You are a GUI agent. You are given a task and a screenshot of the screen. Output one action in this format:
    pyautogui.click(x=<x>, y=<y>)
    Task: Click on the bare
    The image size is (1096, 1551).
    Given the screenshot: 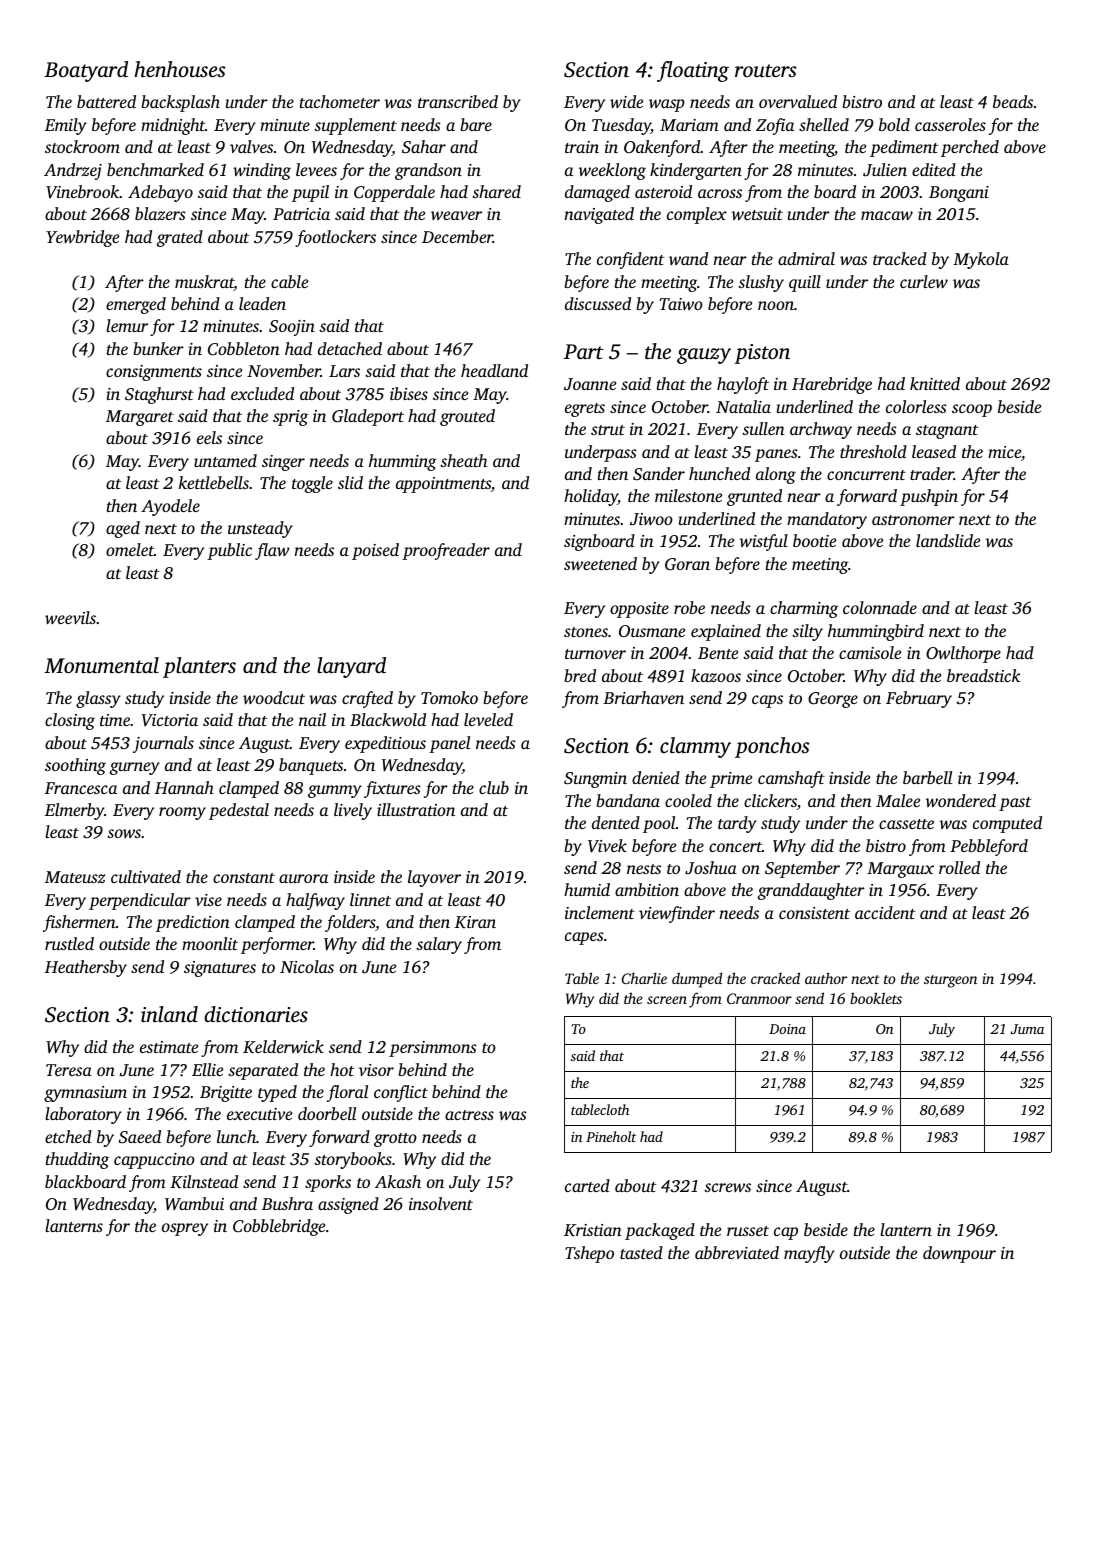 What is the action you would take?
    pyautogui.click(x=476, y=124)
